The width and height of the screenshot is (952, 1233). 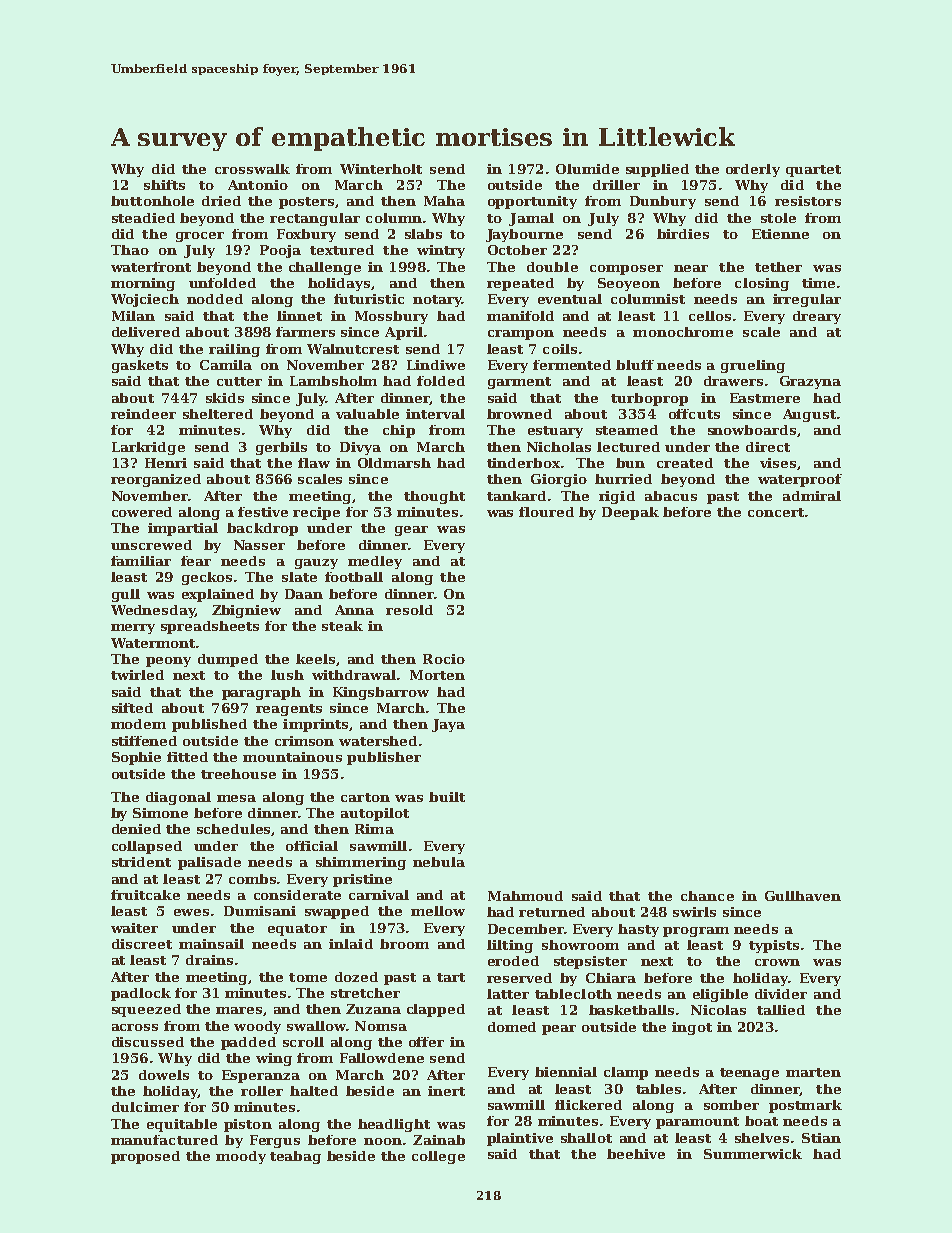 What do you see at coordinates (813, 171) in the screenshot?
I see `quartet` at bounding box center [813, 171].
